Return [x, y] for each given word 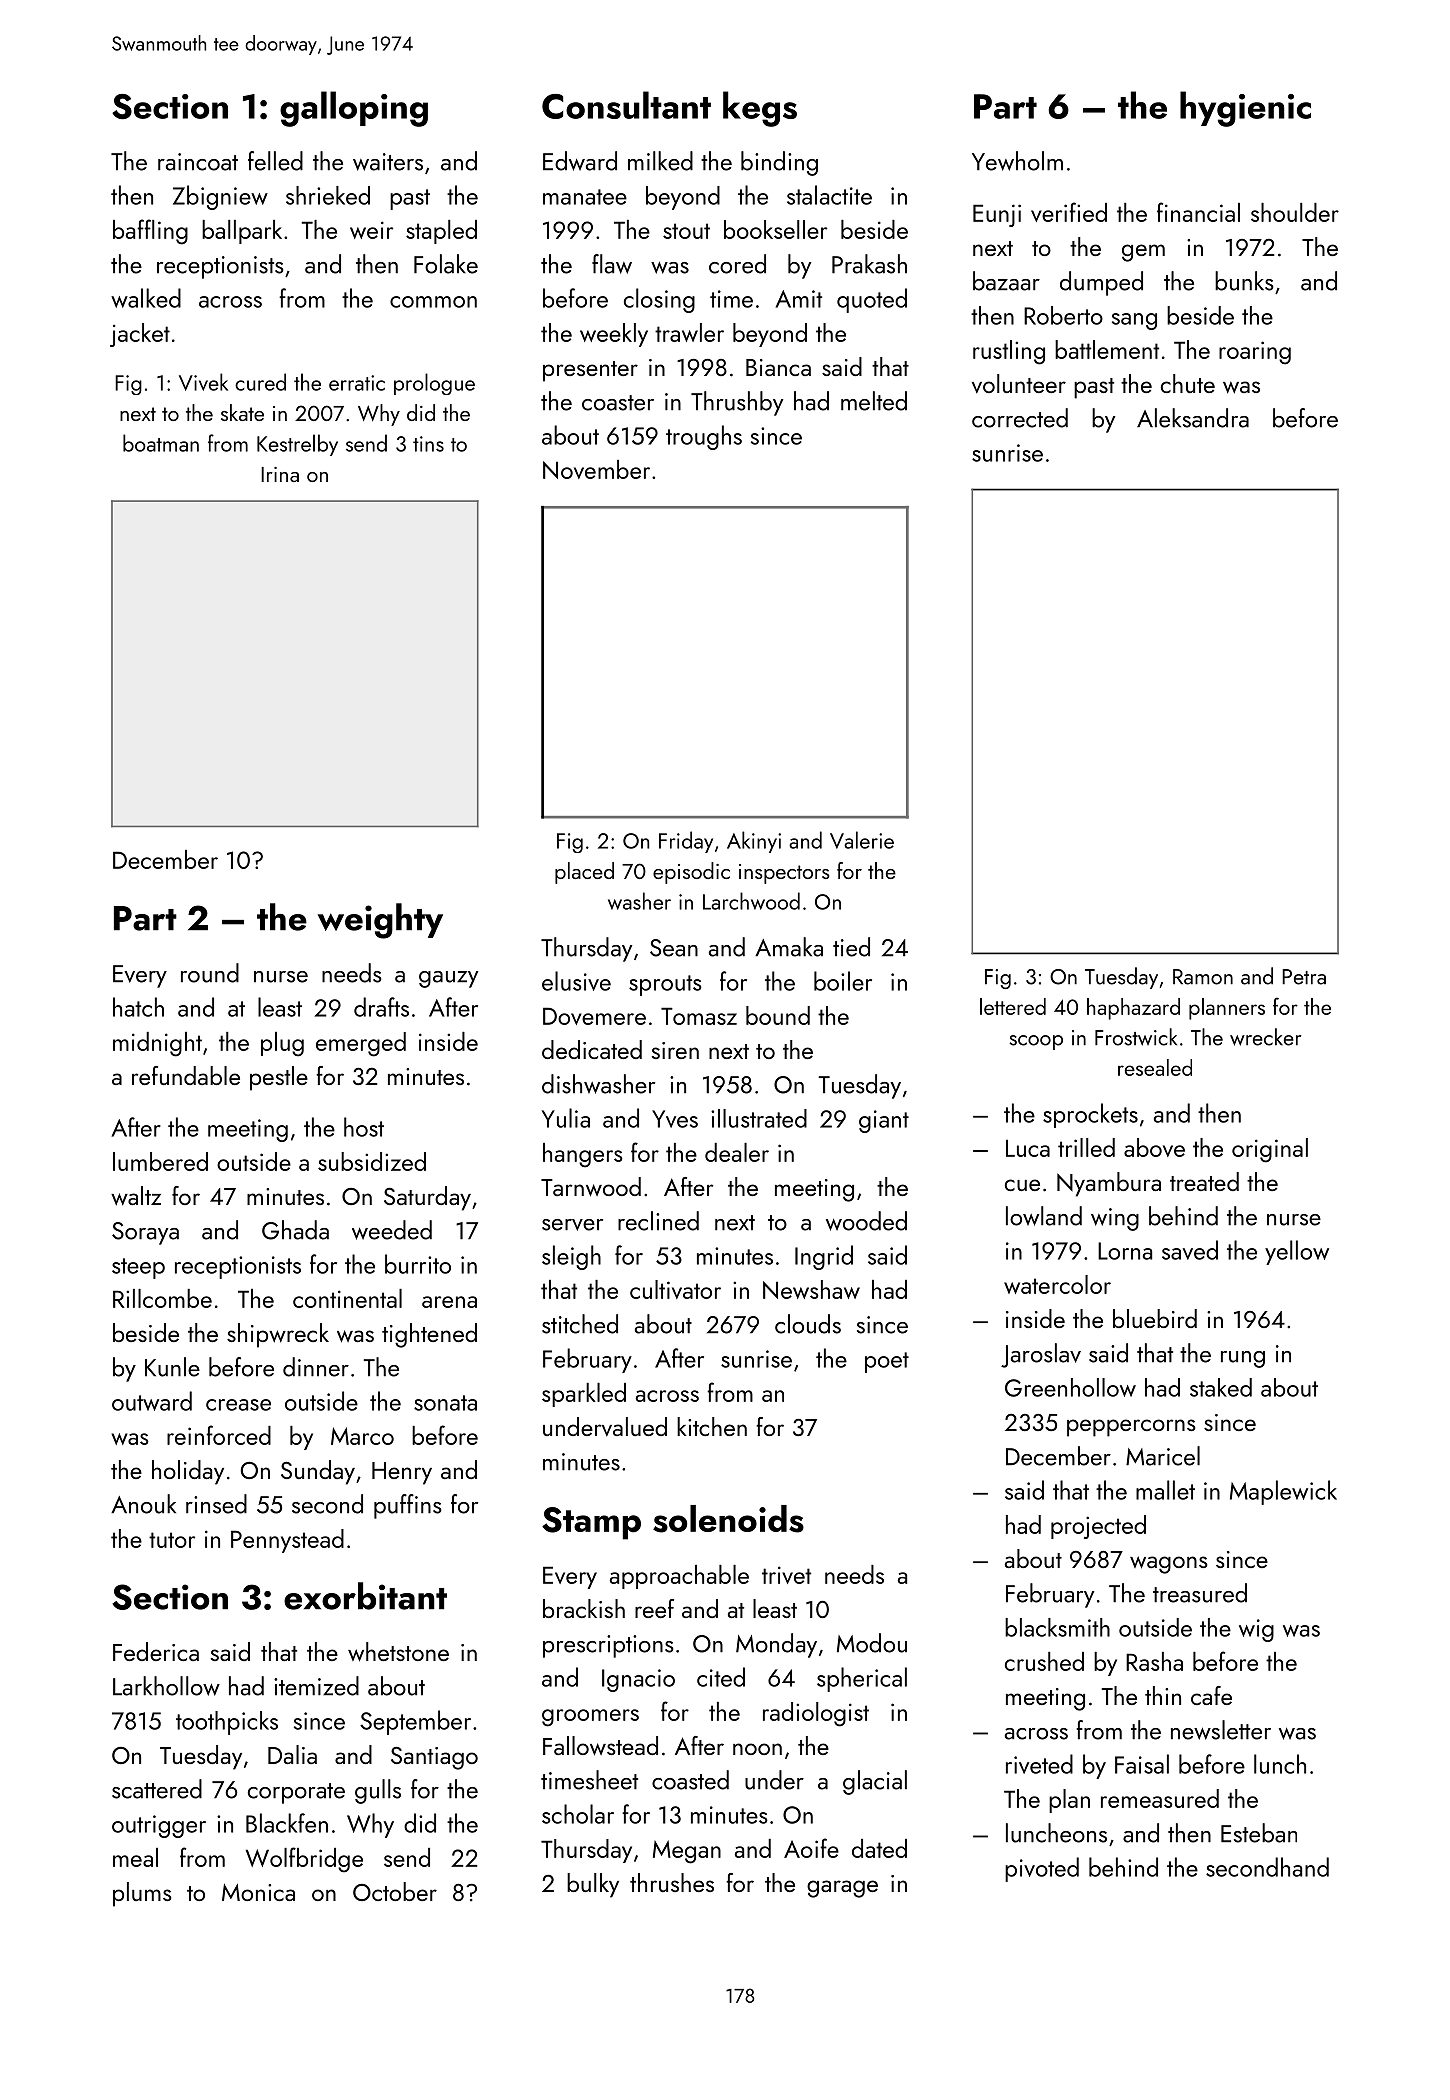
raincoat [198, 162]
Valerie [862, 840]
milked [660, 161]
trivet [786, 1575]
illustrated [759, 1118]
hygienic [1245, 109]
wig [1256, 1630]
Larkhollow [166, 1686]
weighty [380, 921]
